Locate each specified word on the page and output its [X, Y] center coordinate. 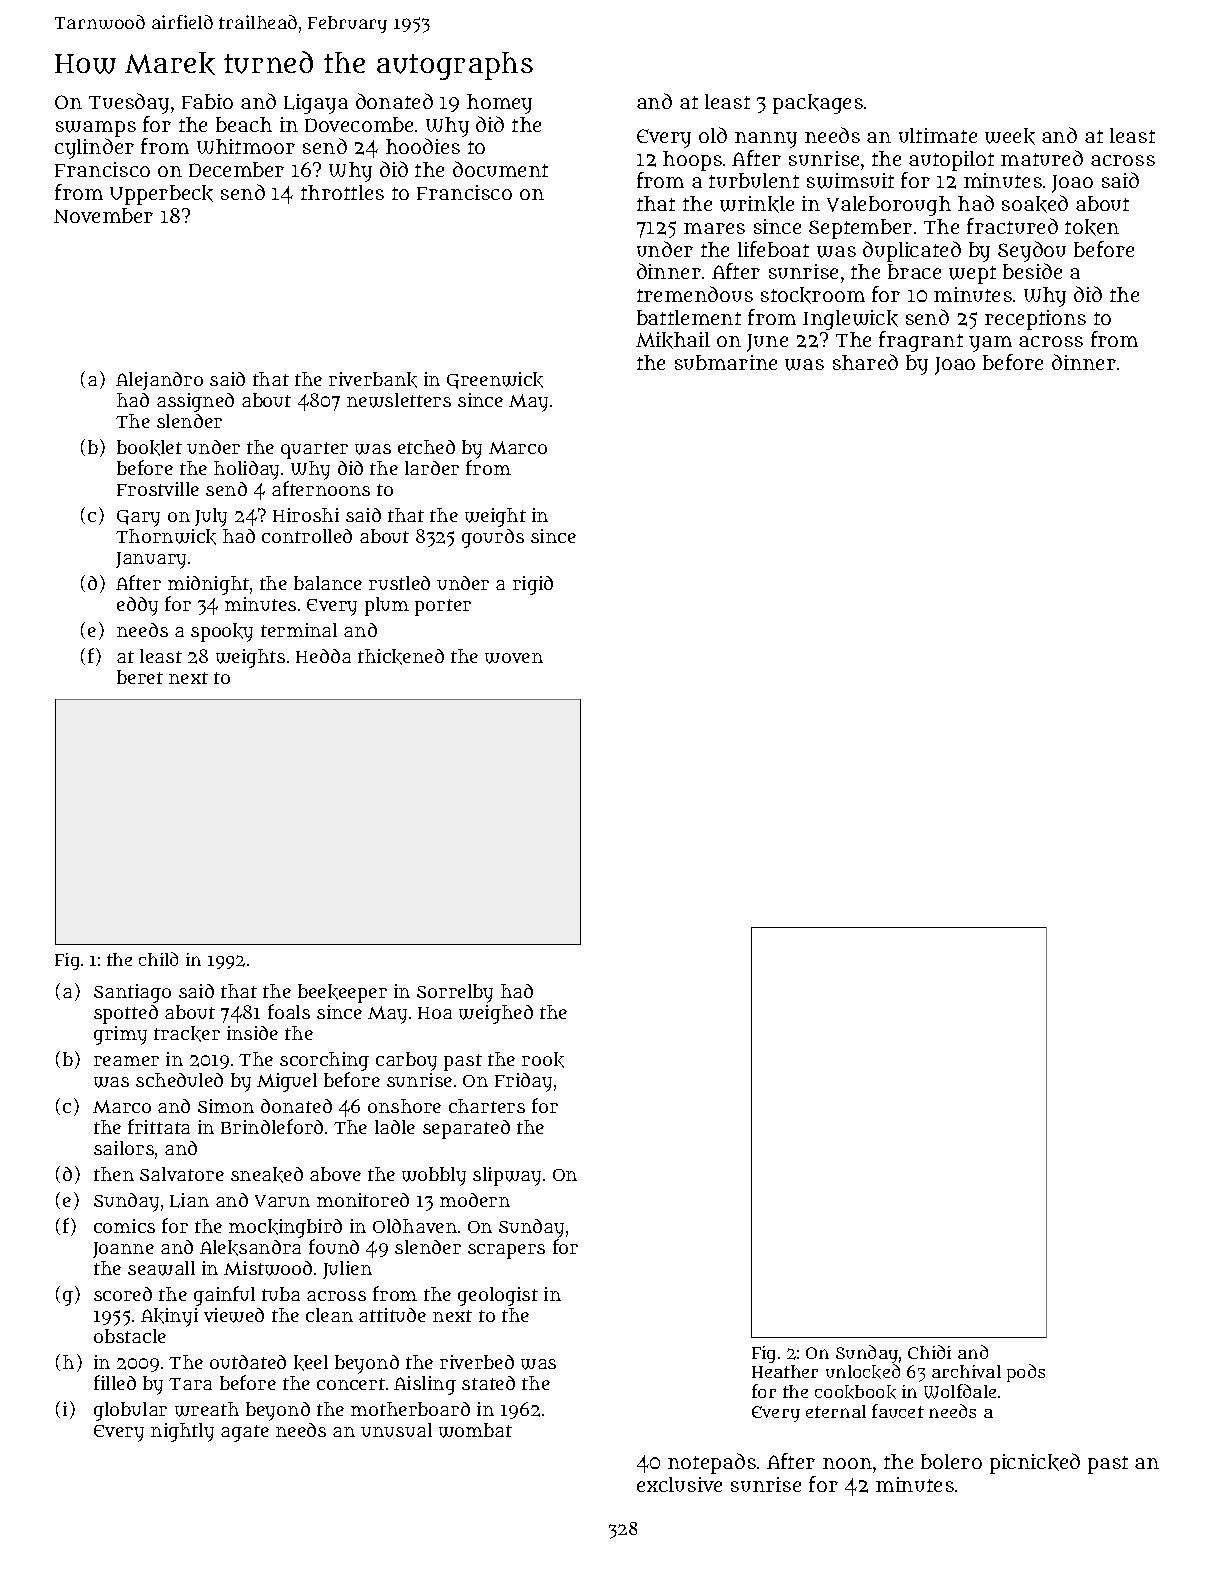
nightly [182, 1432]
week [1010, 136]
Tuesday [129, 103]
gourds [493, 538]
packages [818, 104]
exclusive [679, 1484]
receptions [1035, 320]
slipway [507, 1176]
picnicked [1035, 1463]
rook [543, 1060]
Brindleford [272, 1126]
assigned [195, 402]
